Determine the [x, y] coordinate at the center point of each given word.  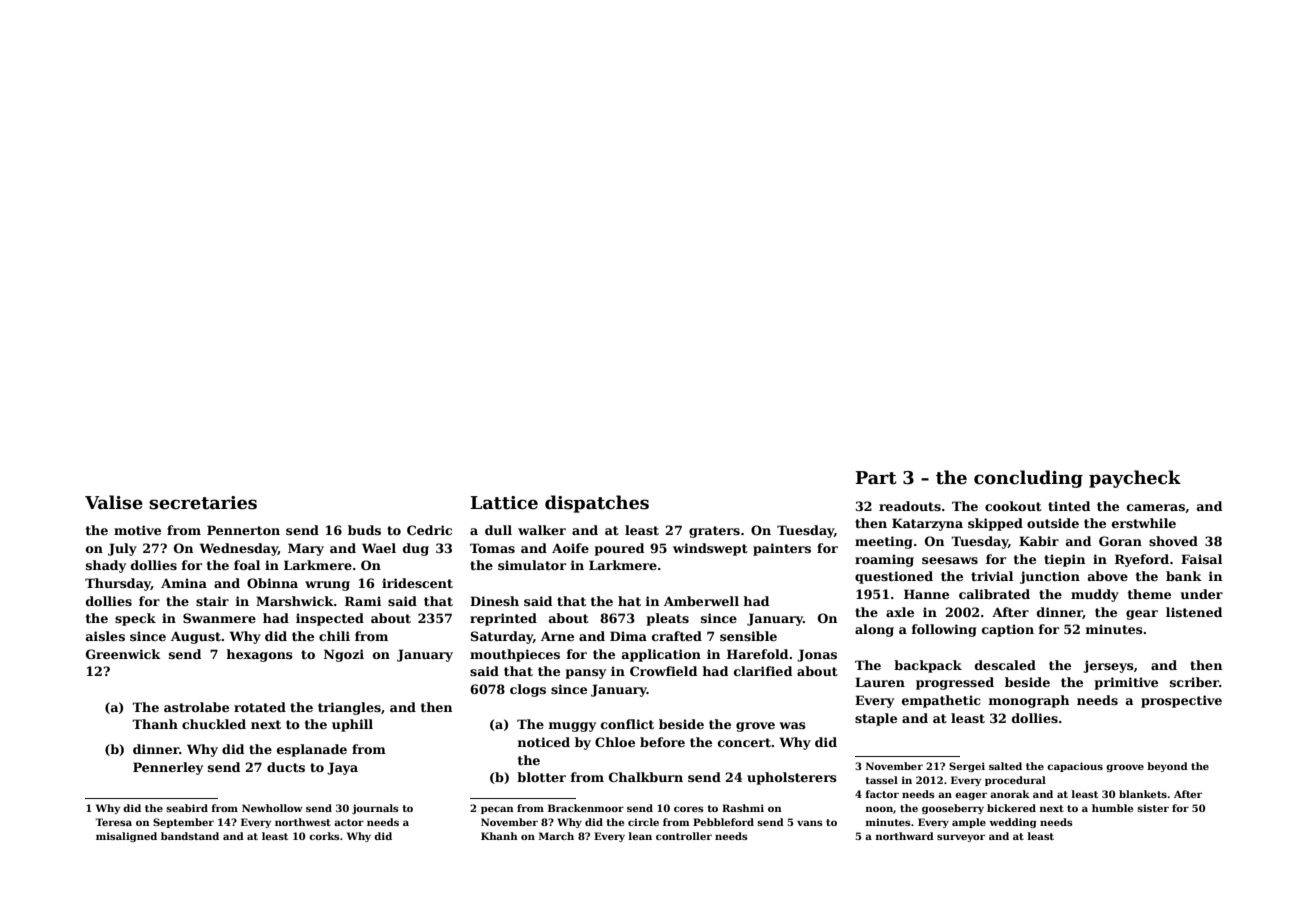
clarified [763, 671]
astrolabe [196, 707]
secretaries [203, 503]
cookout [1013, 506]
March [556, 836]
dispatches [597, 504]
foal [247, 565]
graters [714, 532]
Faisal [1201, 559]
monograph [1029, 701]
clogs [528, 690]
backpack [928, 666]
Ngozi [344, 655]
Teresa [113, 822]
